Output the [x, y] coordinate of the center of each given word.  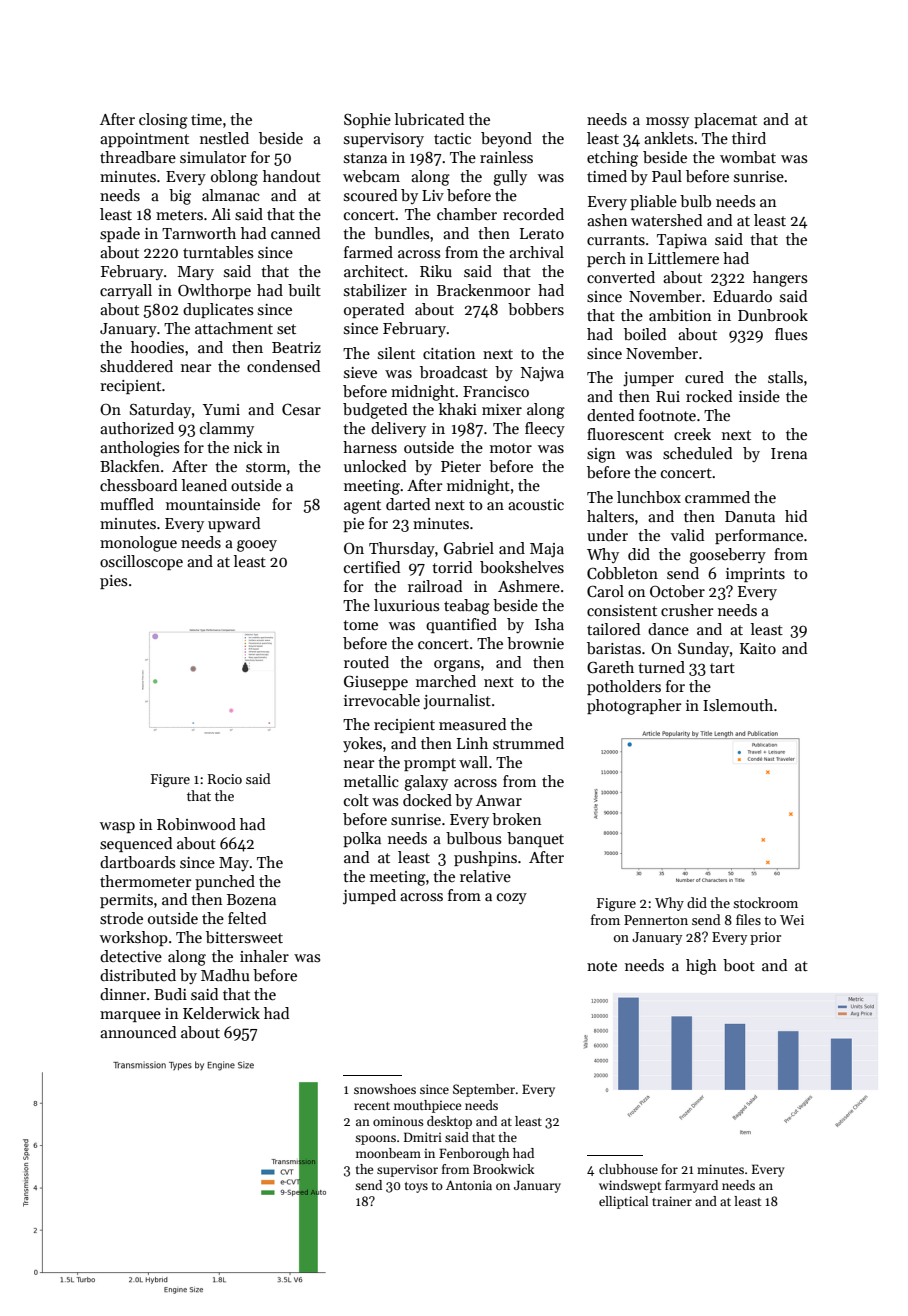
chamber [467, 214]
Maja [547, 550]
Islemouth [738, 705]
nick [248, 447]
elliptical [623, 1202]
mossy [667, 122]
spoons [375, 1140]
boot [739, 965]
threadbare [138, 157]
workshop [134, 938]
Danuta [750, 516]
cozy [512, 899]
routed [366, 662]
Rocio [225, 779]
